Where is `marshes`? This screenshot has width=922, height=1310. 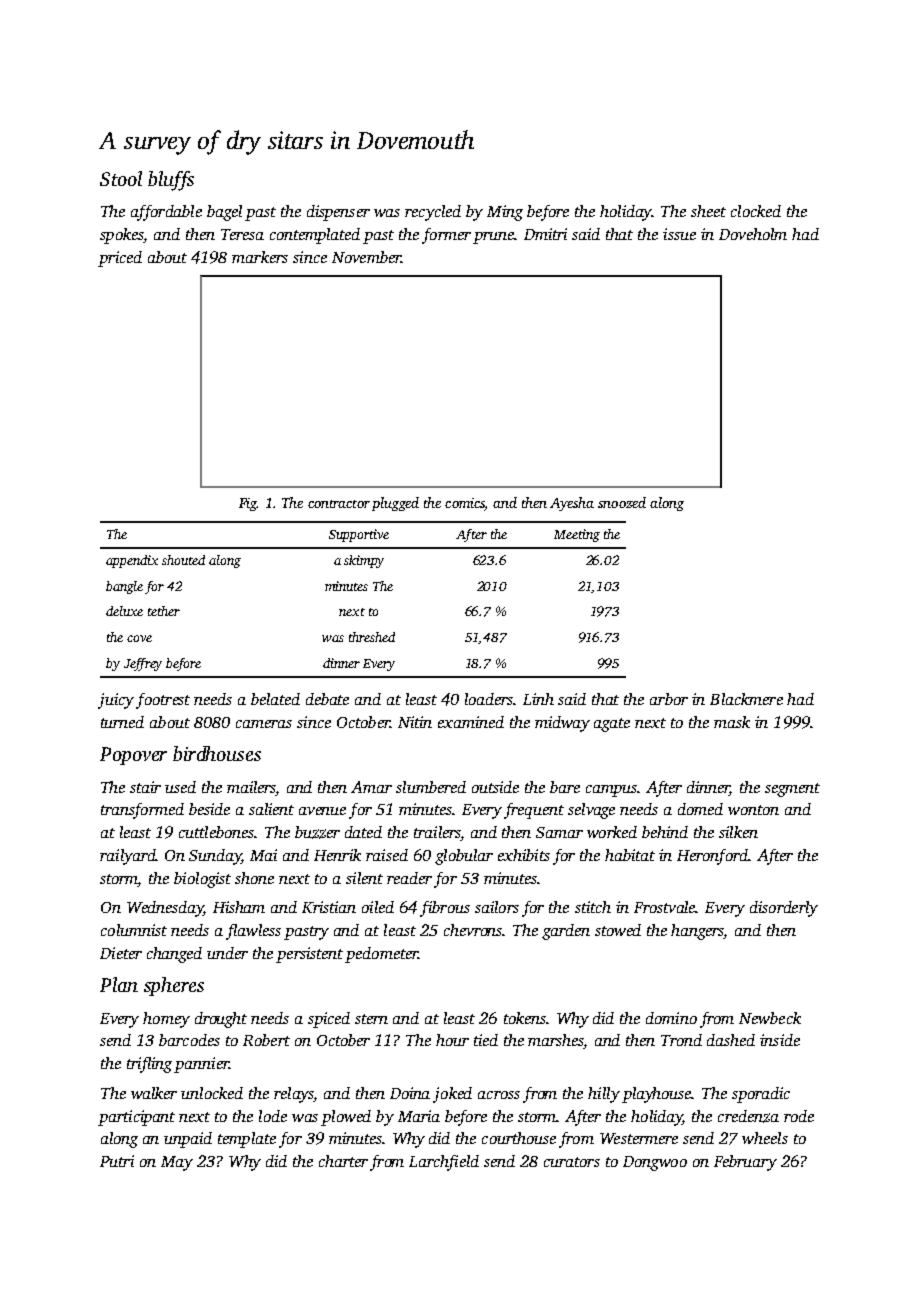 marshes is located at coordinates (556, 1041).
